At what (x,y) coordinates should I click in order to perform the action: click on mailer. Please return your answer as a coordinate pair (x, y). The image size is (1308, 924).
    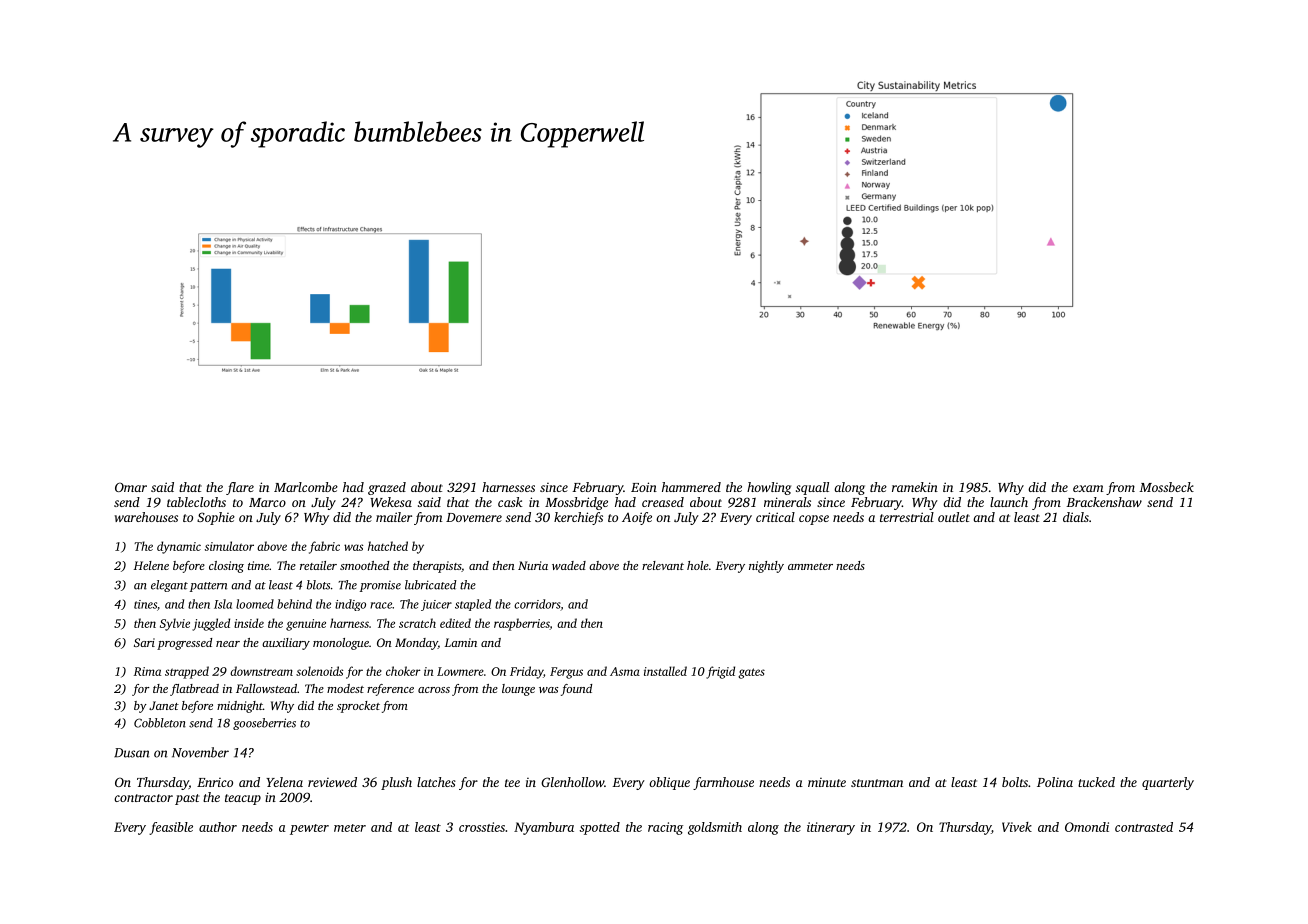
    Looking at the image, I should click on (394, 517).
